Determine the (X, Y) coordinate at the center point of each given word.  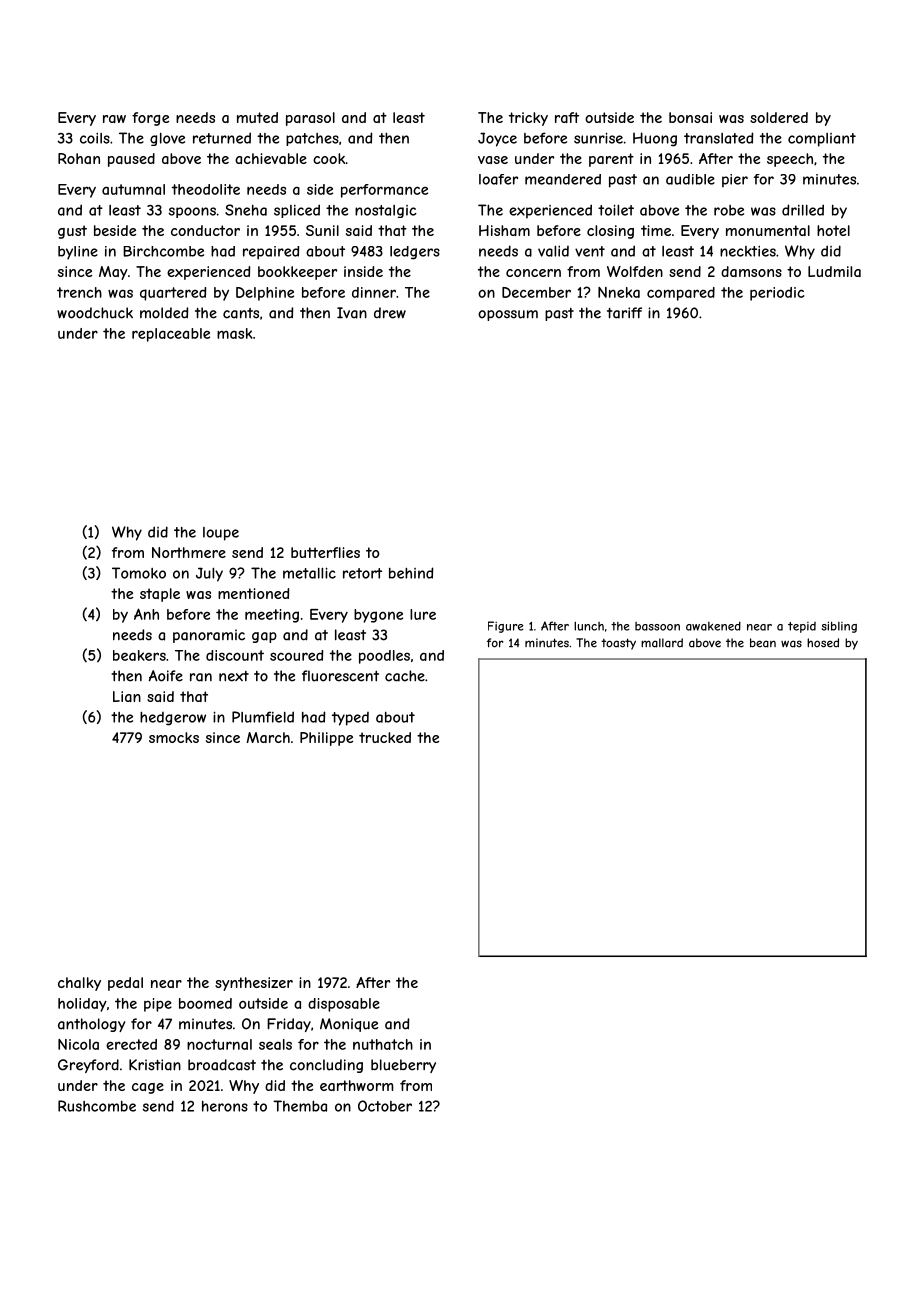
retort (362, 573)
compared (681, 294)
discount (235, 655)
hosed (823, 643)
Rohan (79, 158)
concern (533, 273)
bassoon (657, 626)
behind (411, 573)
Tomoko (139, 573)
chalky (79, 984)
